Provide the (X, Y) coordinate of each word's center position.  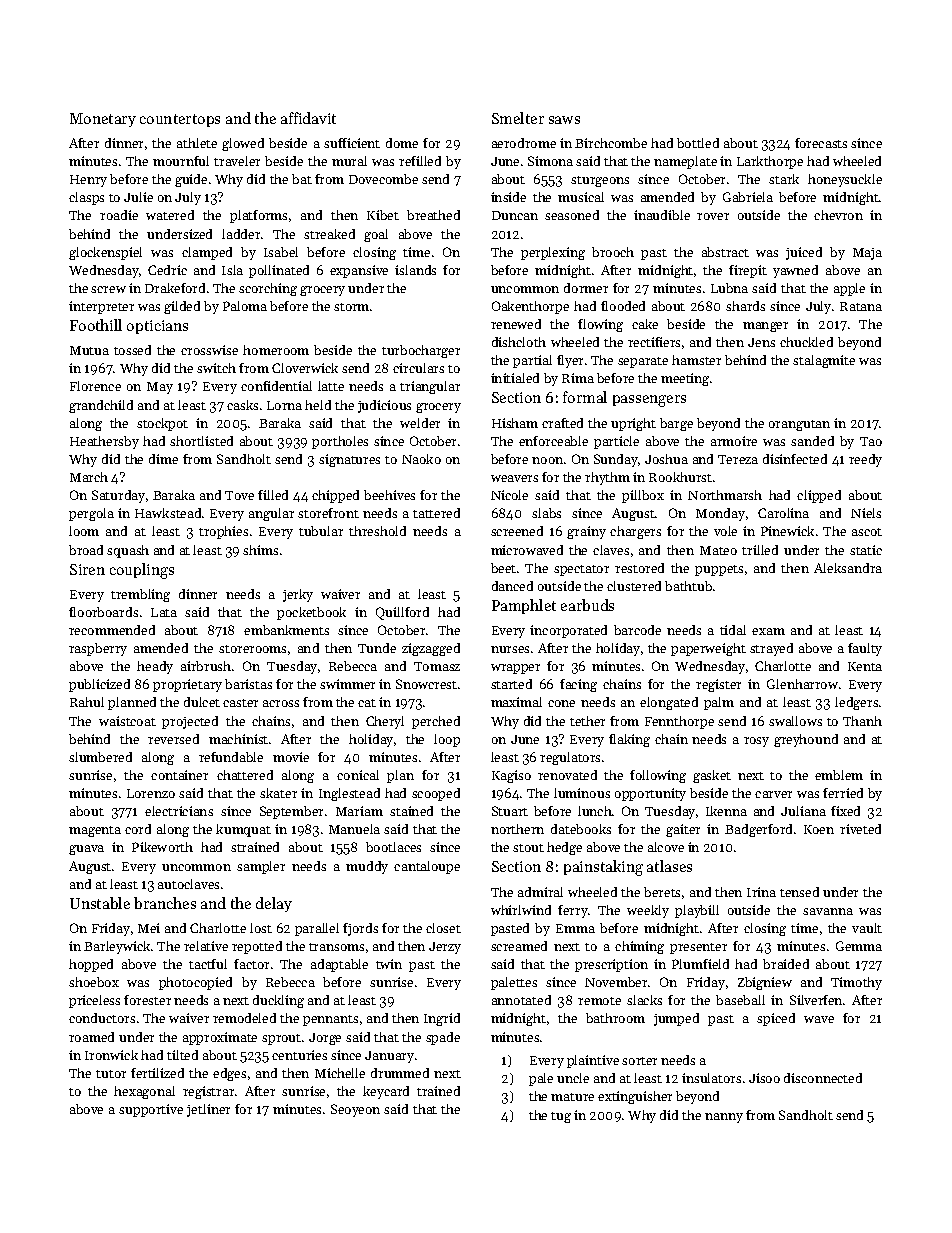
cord (138, 829)
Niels (866, 513)
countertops (180, 120)
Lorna (284, 405)
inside (508, 197)
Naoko (421, 459)
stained (411, 811)
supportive (151, 1110)
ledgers (856, 703)
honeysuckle (845, 180)
